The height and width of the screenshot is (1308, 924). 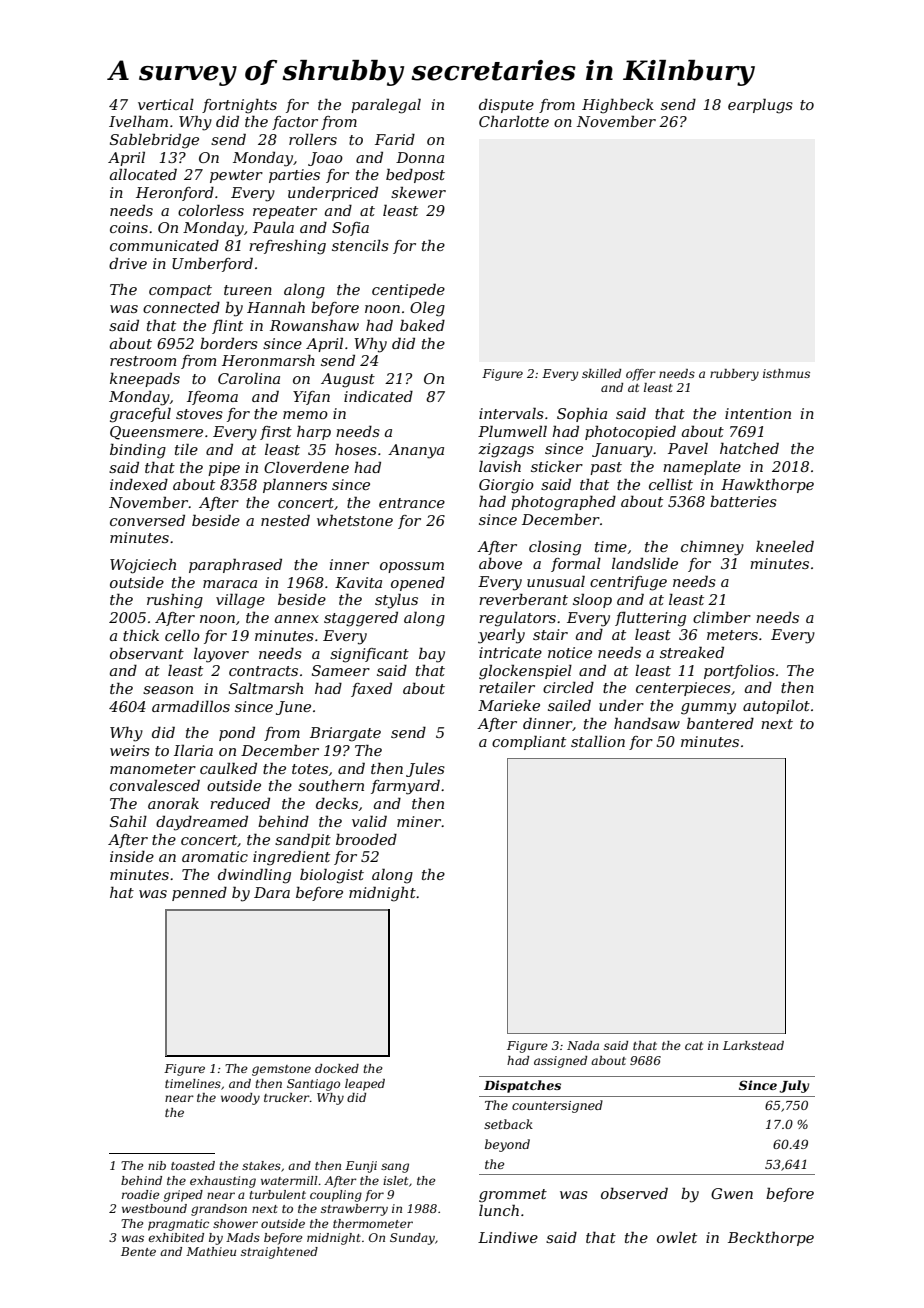 What do you see at coordinates (583, 1045) in the screenshot?
I see `Nada` at bounding box center [583, 1045].
